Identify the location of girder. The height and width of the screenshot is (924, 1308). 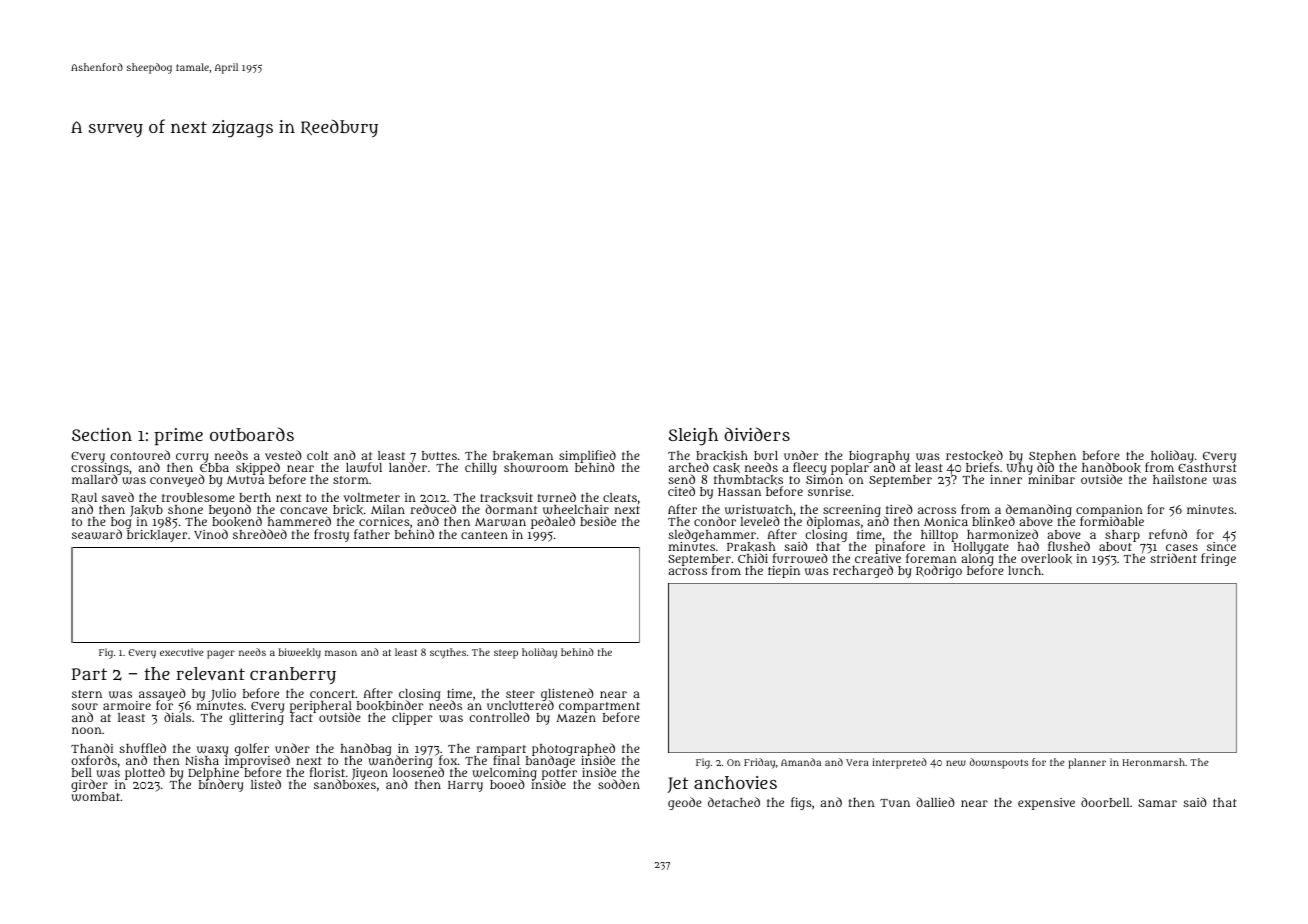
(89, 786).
